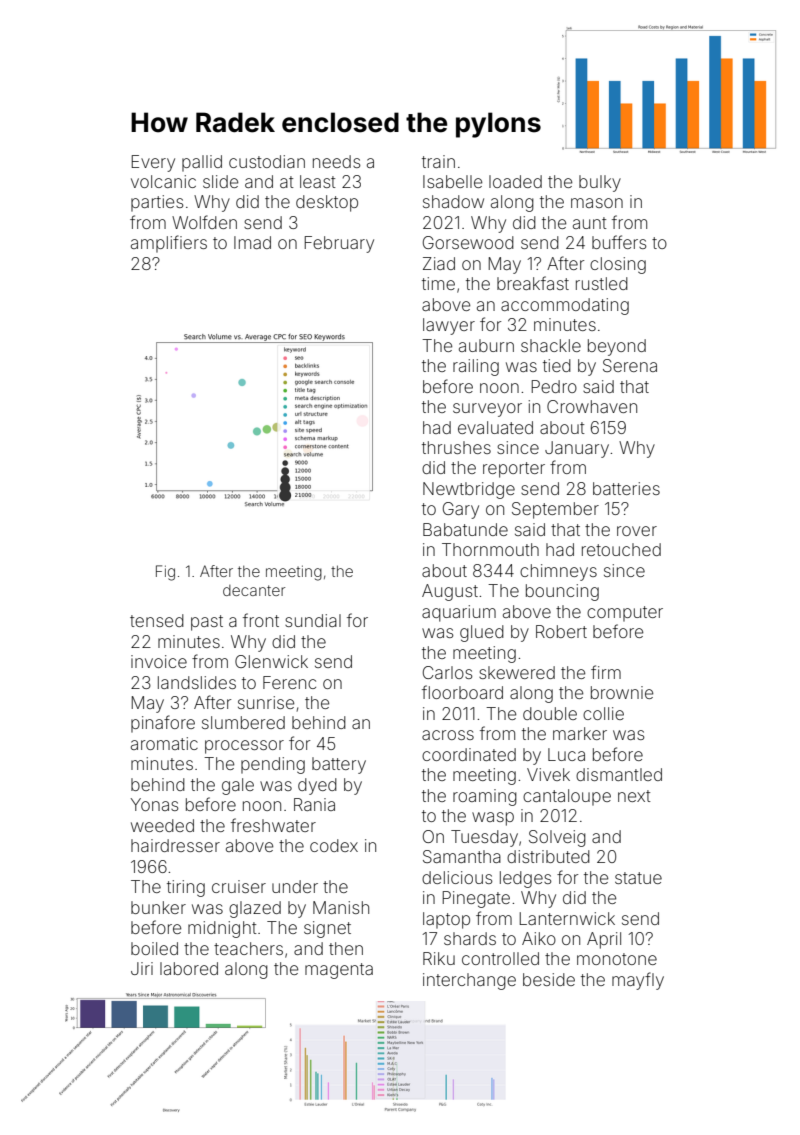 The image size is (800, 1135). Describe the element at coordinates (157, 203) in the document. I see `parties` at that location.
